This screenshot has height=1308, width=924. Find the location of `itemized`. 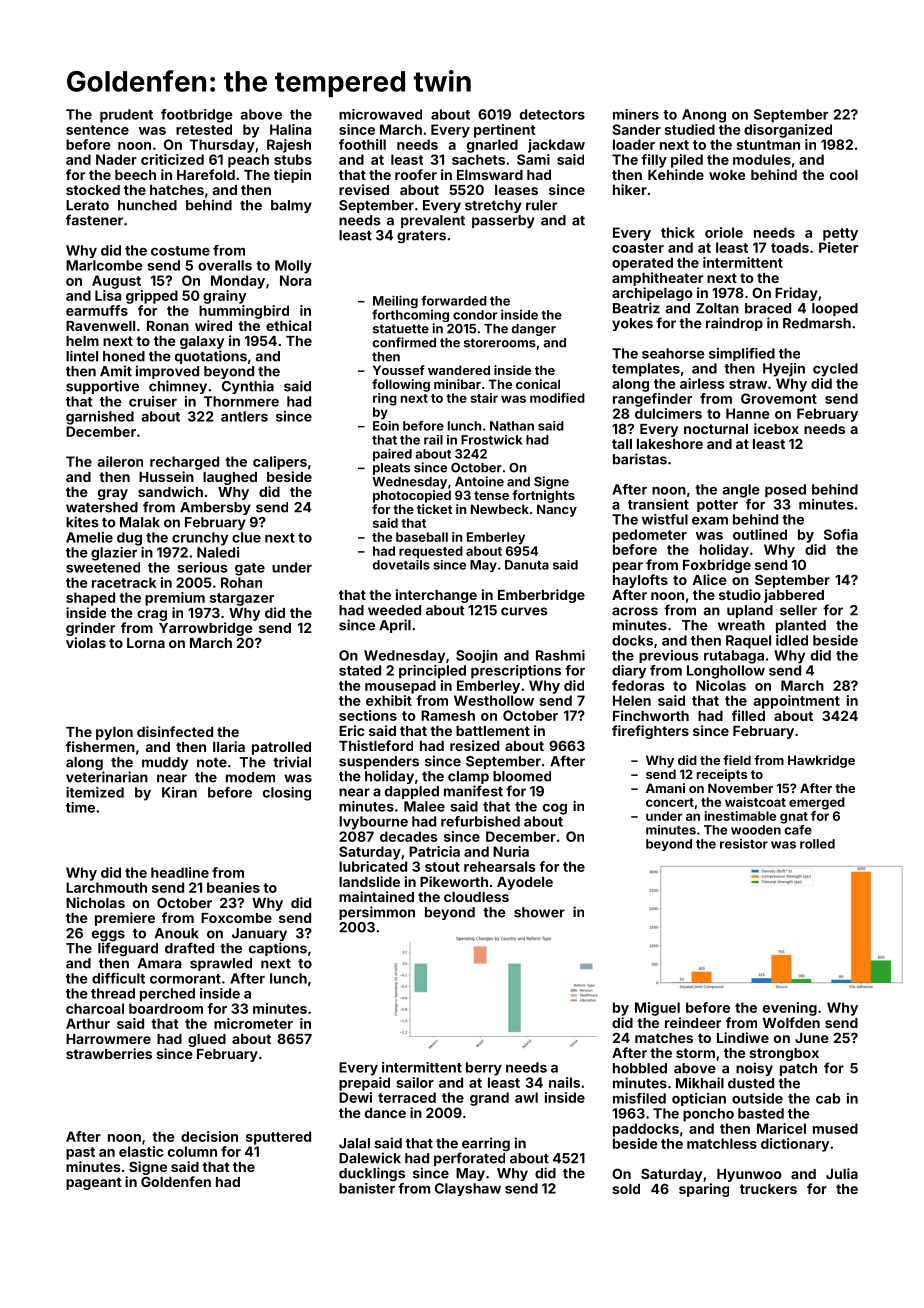

itemized is located at coordinates (95, 792).
